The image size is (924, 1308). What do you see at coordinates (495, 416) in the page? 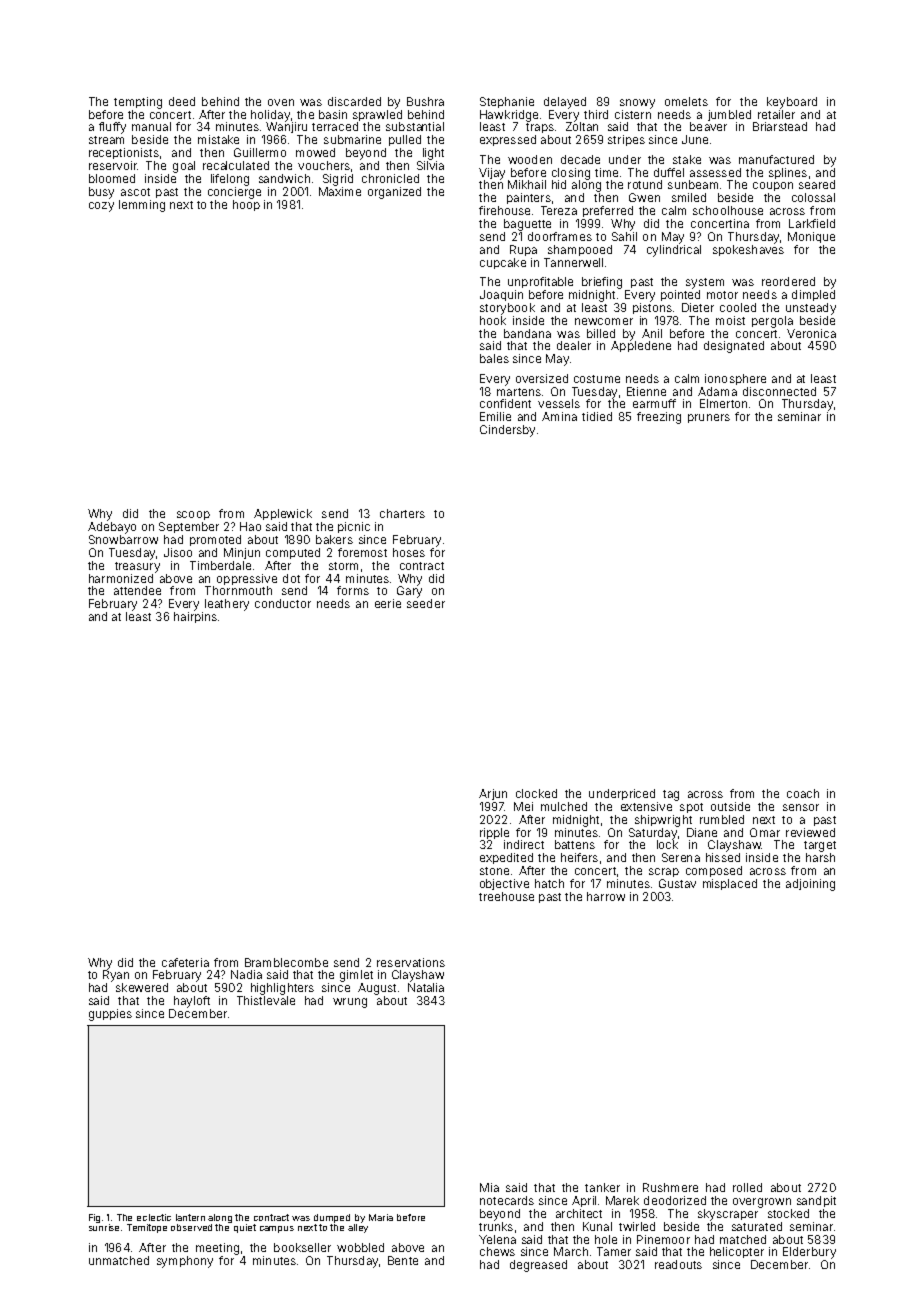
I see `Emilie` at bounding box center [495, 416].
